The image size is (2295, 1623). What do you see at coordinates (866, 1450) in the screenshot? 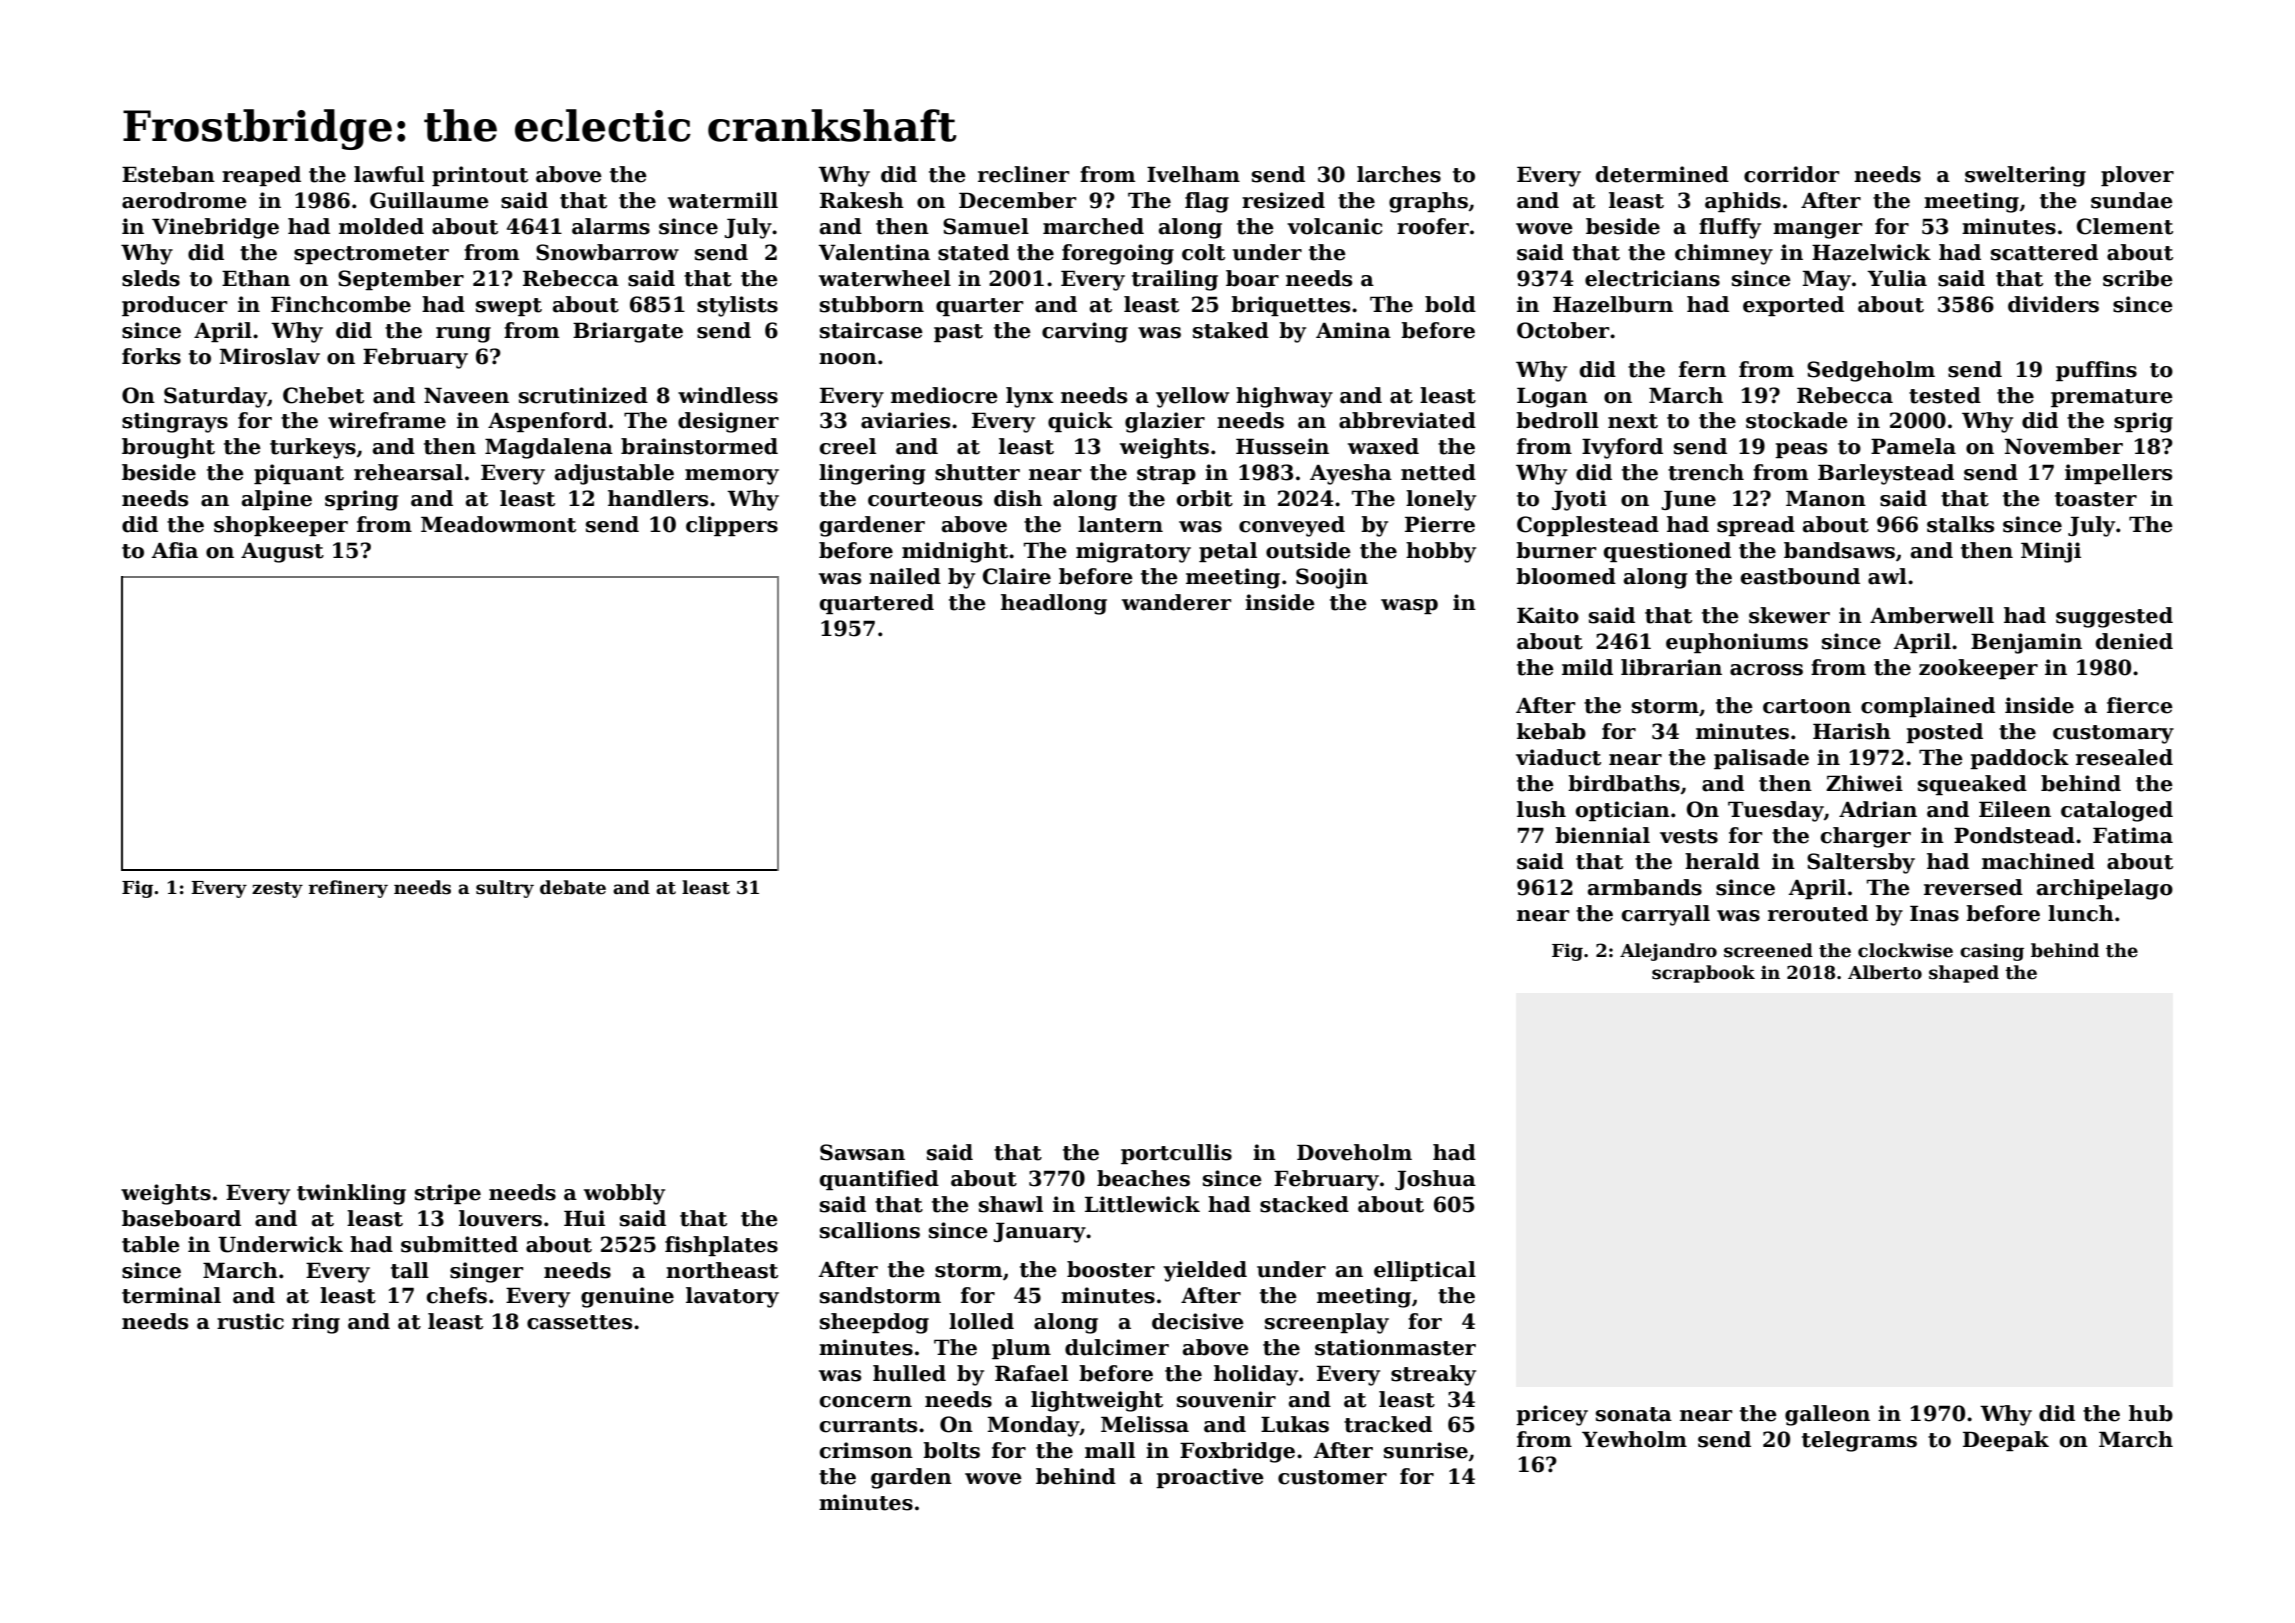
I see `crimson` at bounding box center [866, 1450].
